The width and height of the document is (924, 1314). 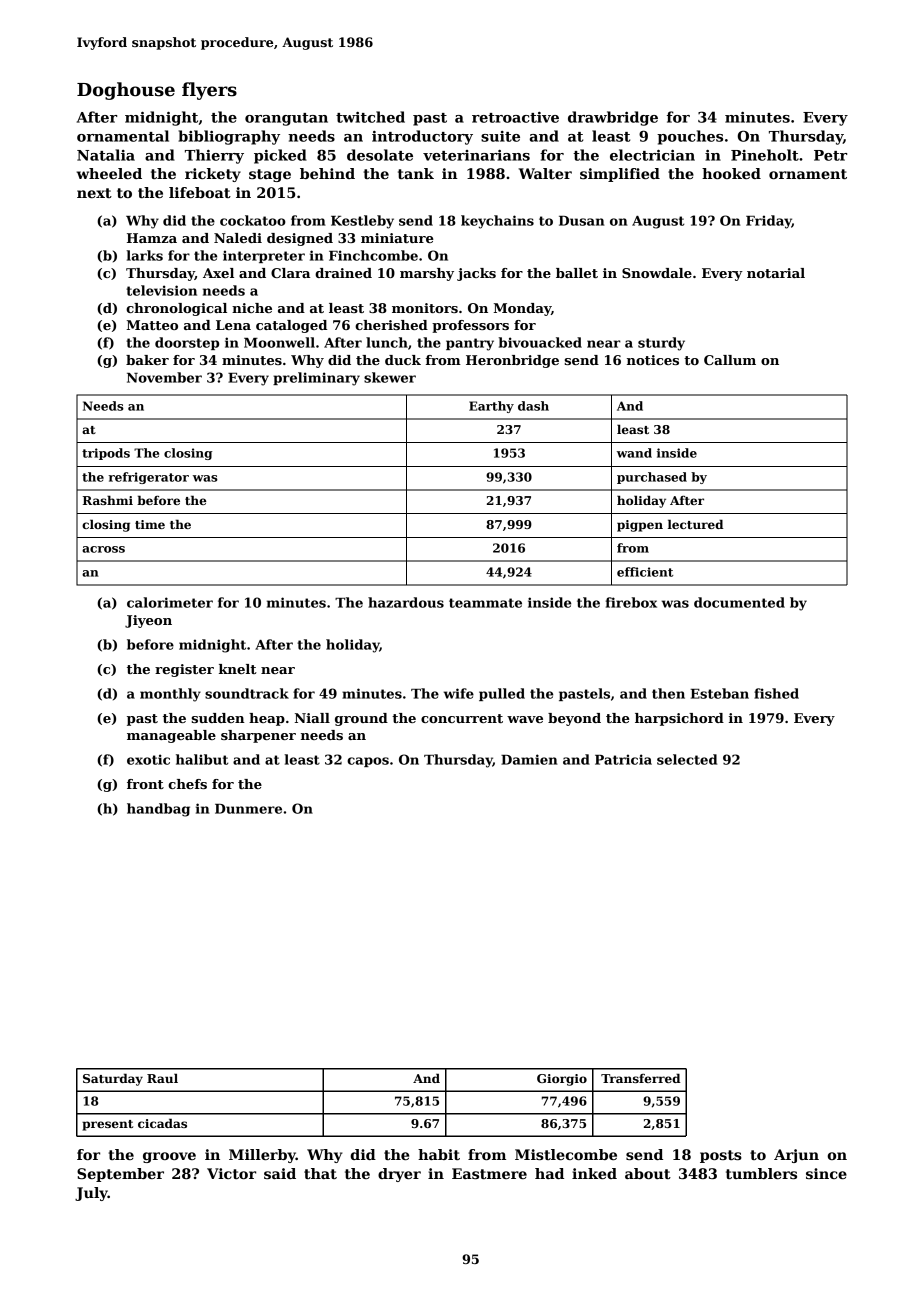 What do you see at coordinates (696, 524) in the document?
I see `lectured` at bounding box center [696, 524].
